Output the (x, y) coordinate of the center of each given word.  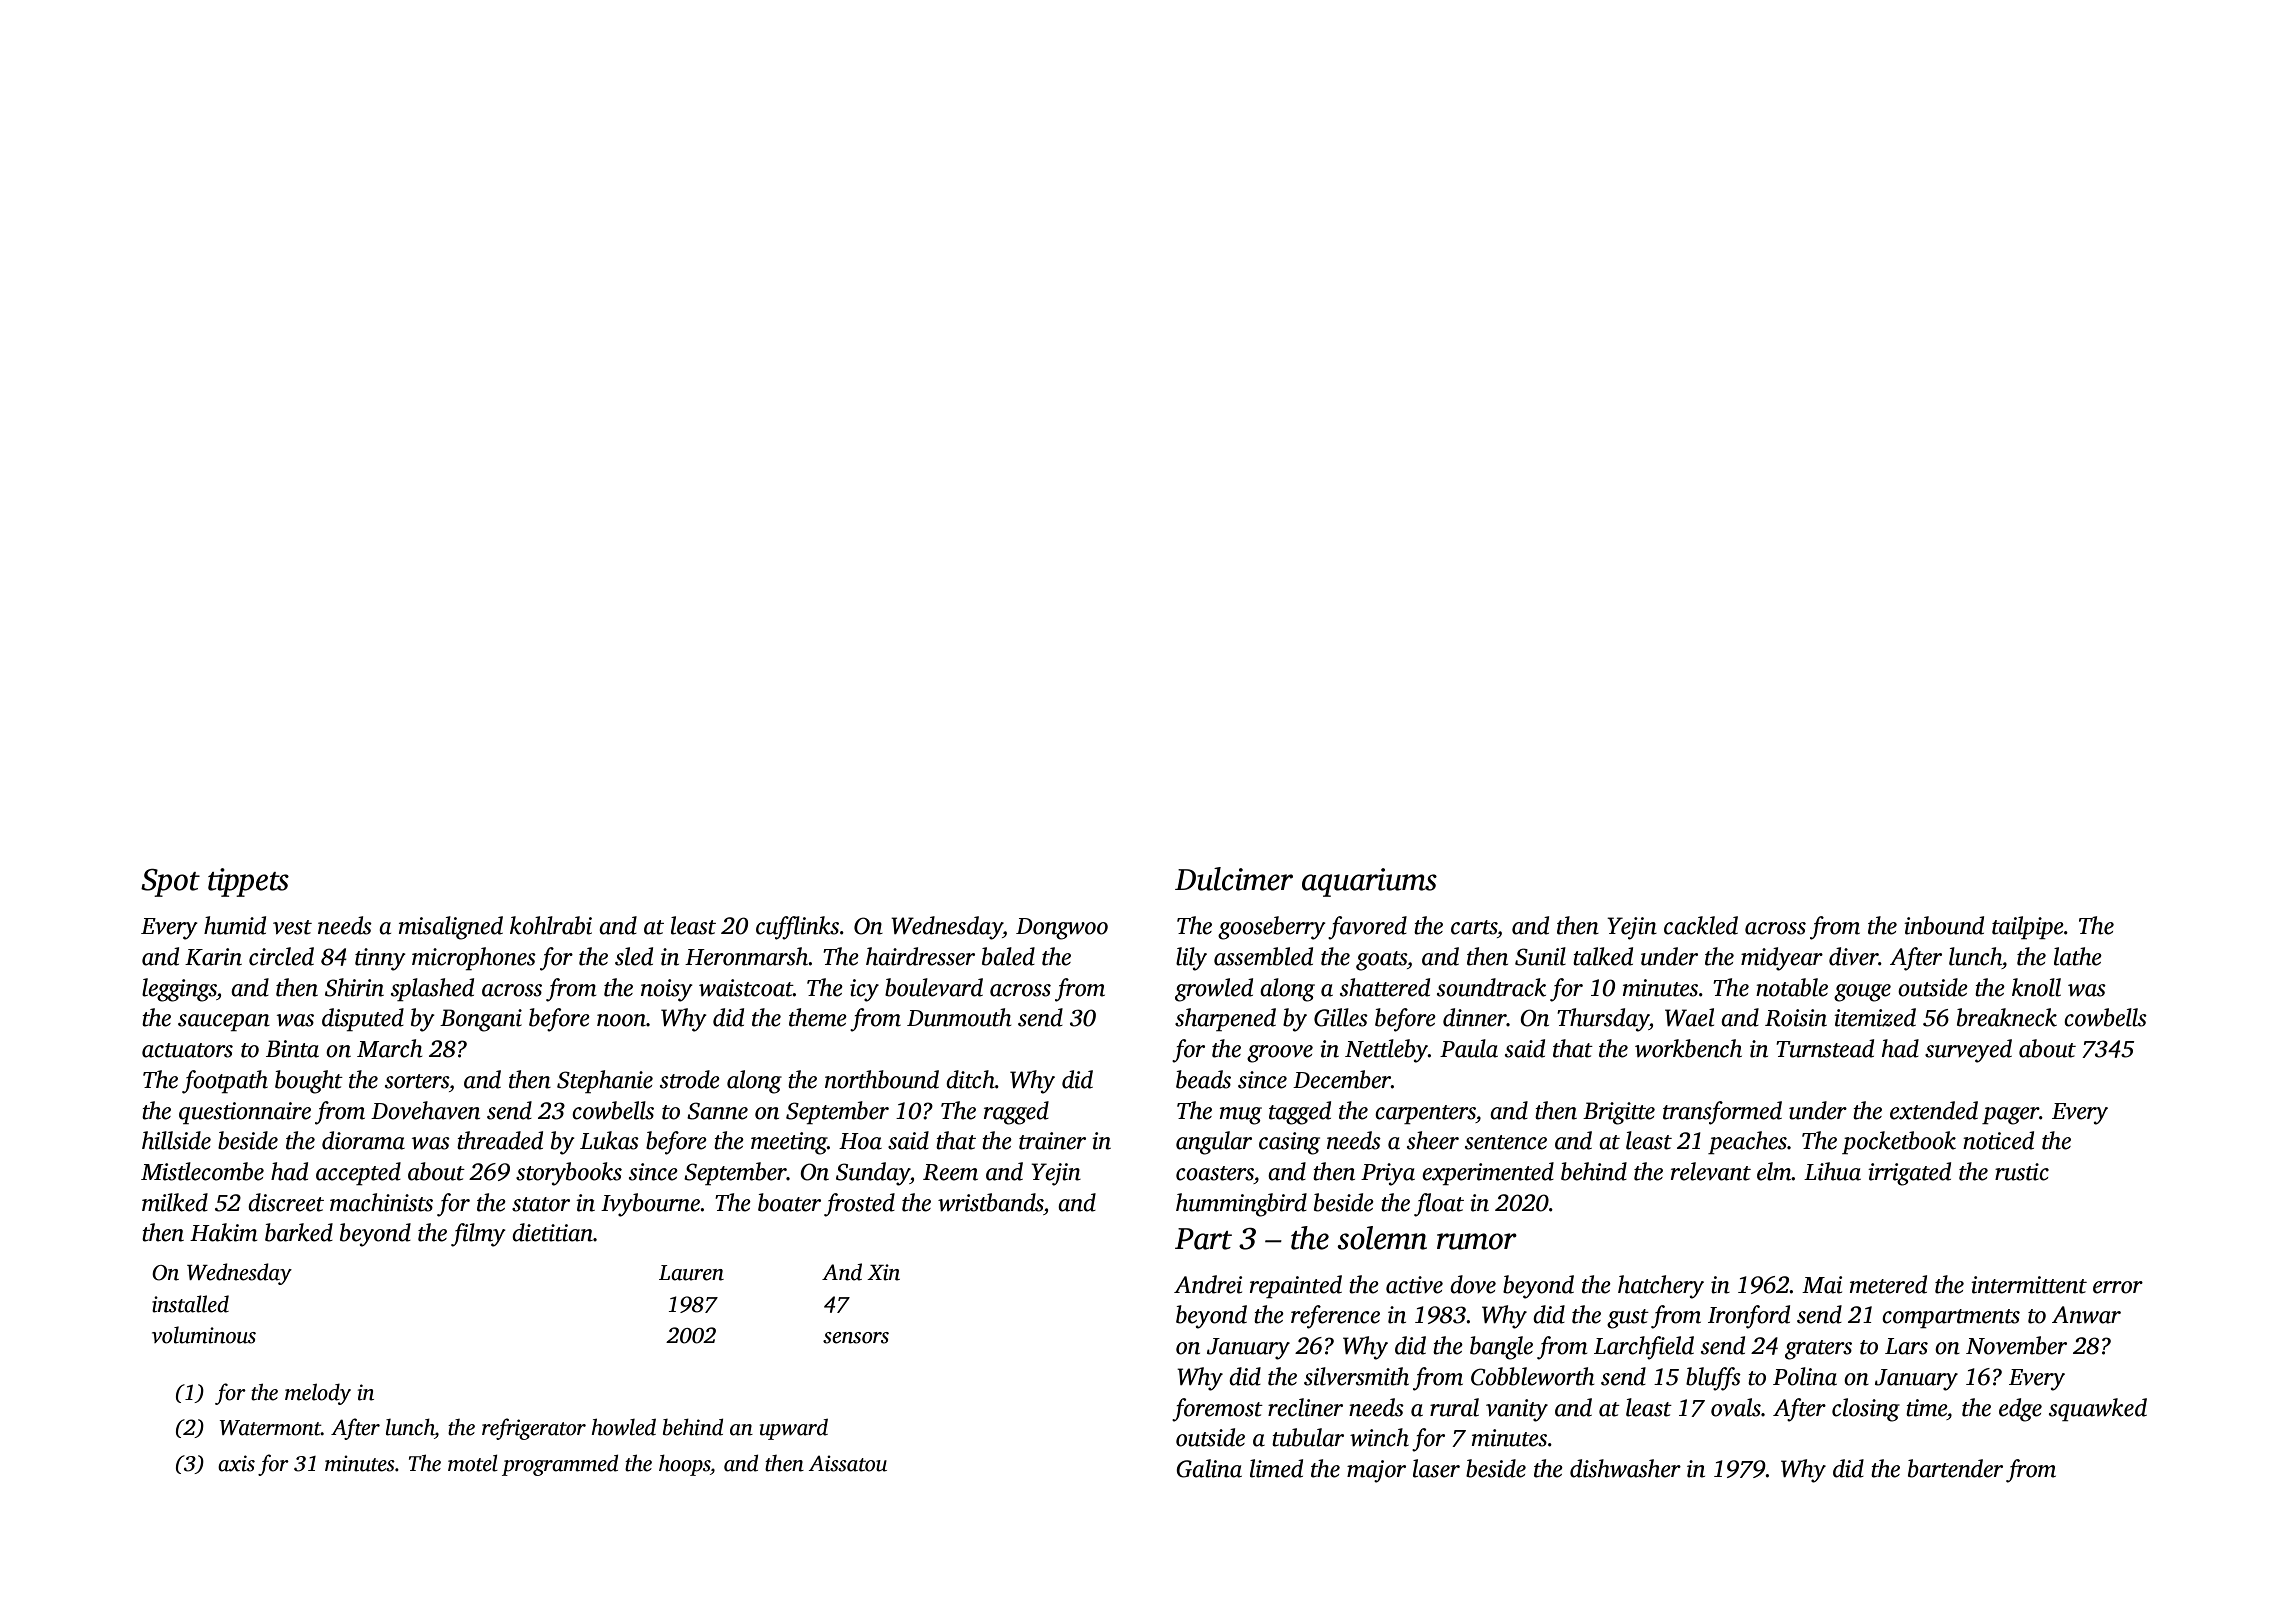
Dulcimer (1234, 879)
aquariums (1369, 882)
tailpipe (2028, 927)
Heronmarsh (747, 956)
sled (634, 956)
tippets (248, 882)
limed (1276, 1468)
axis (236, 1463)
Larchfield (1644, 1348)
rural (1454, 1407)
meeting (789, 1143)
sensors (856, 1338)
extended (1934, 1110)
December (1342, 1079)
